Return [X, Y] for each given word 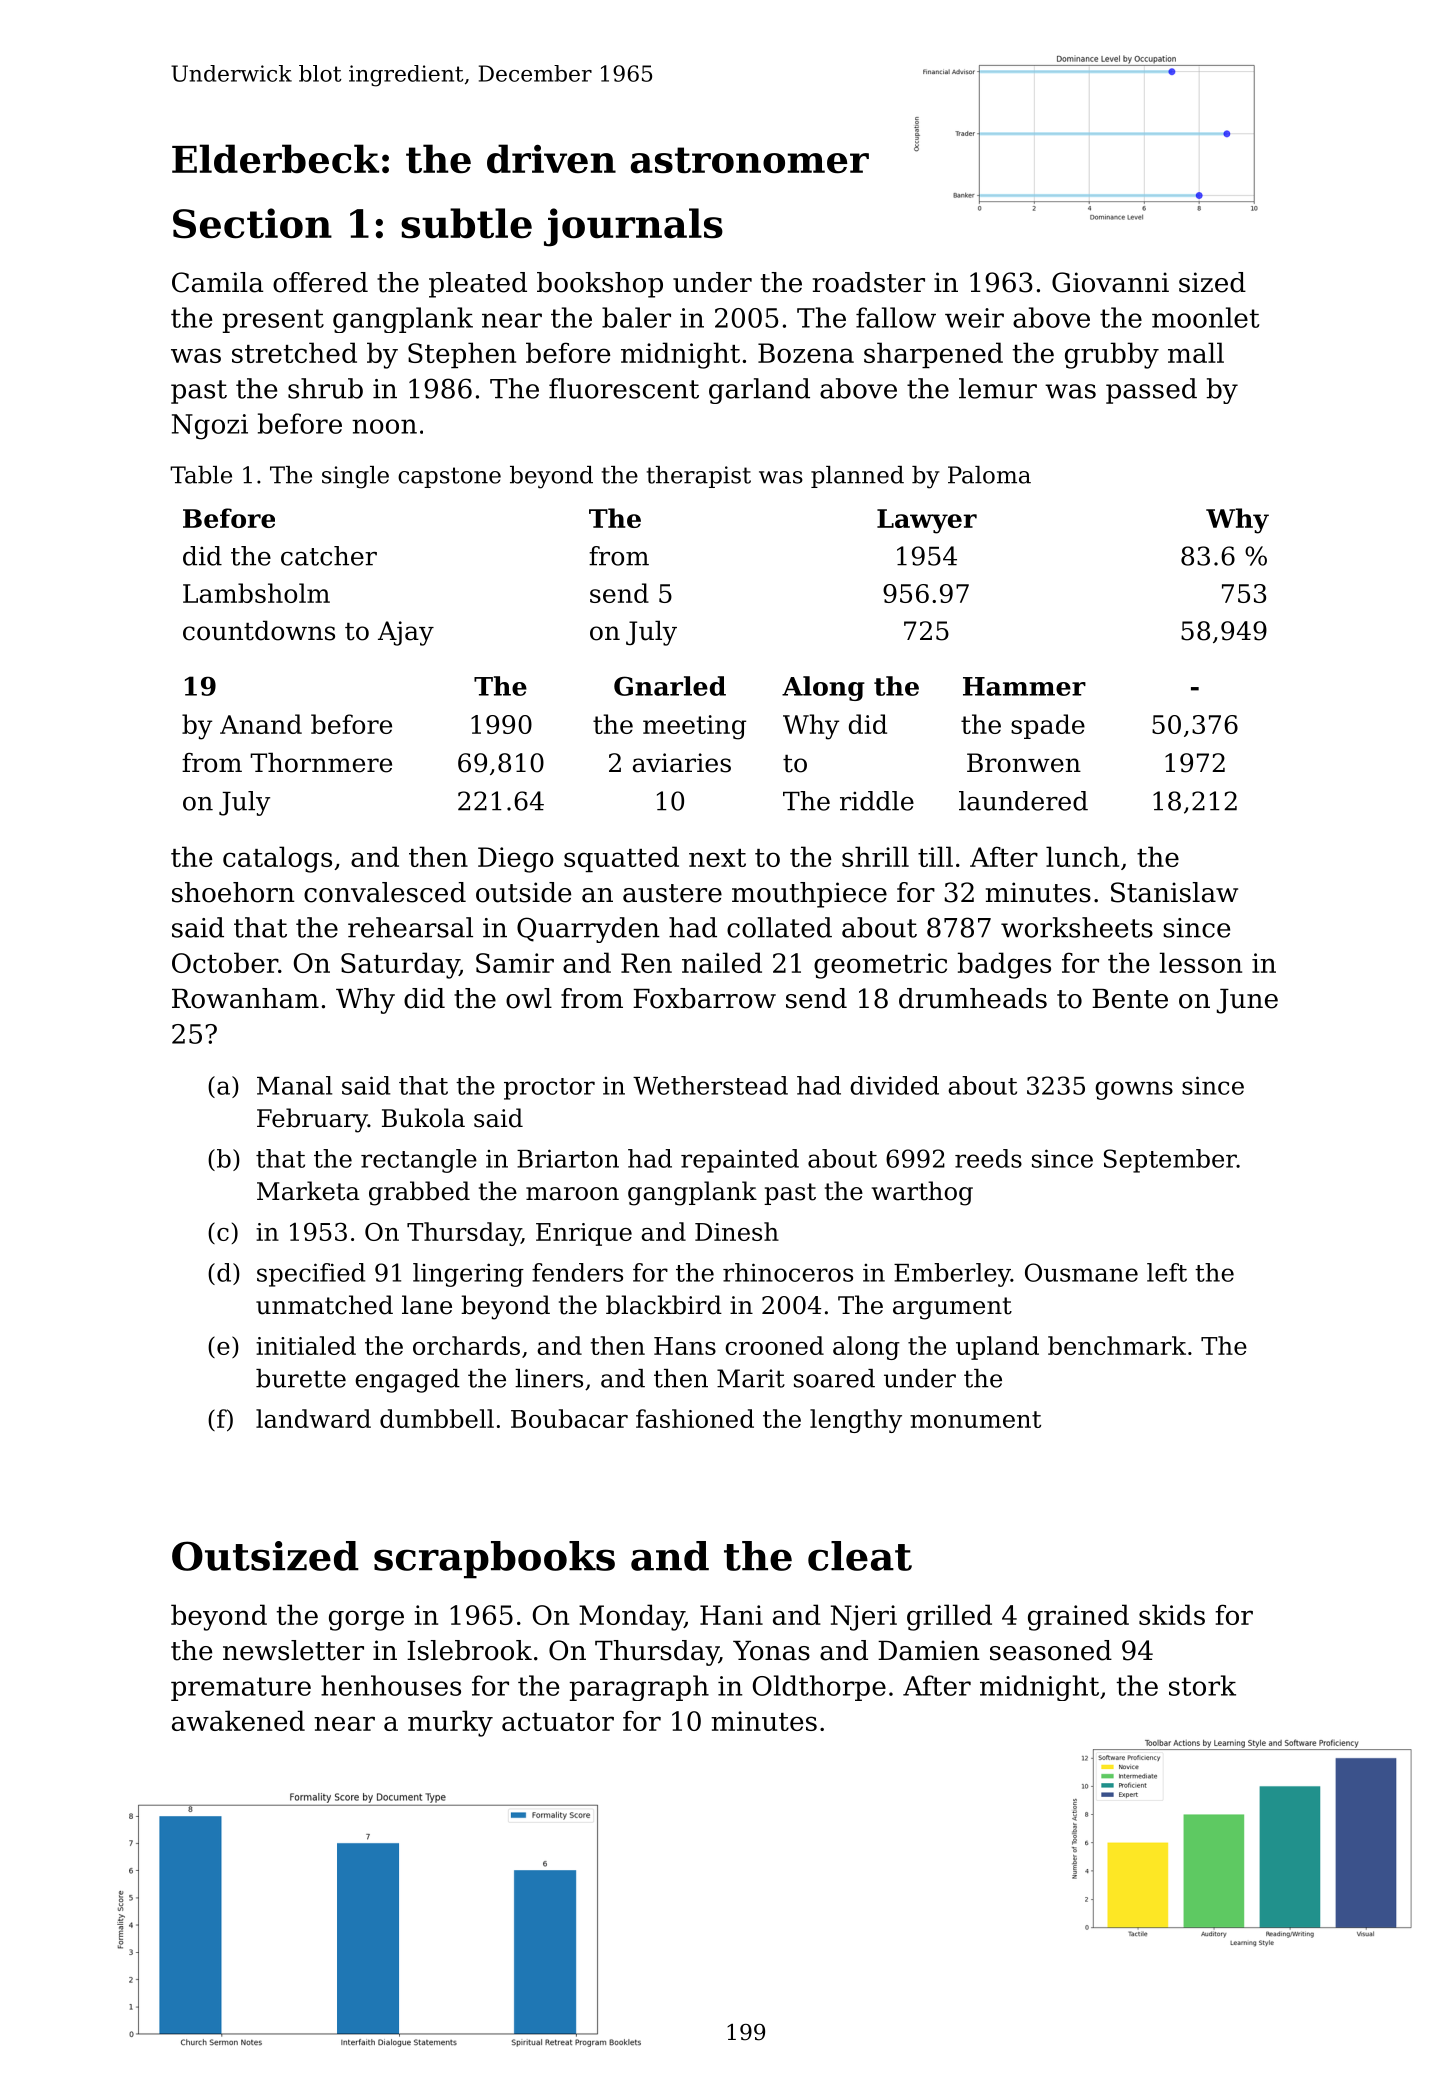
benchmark [1117, 1345]
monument [975, 1419]
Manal [294, 1085]
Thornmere [321, 762]
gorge [366, 1620]
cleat [860, 1556]
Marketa [308, 1191]
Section [252, 223]
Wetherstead [710, 1085]
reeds [988, 1158]
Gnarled [670, 686]
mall [1196, 352]
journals [633, 227]
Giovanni [1110, 282]
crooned [774, 1345]
